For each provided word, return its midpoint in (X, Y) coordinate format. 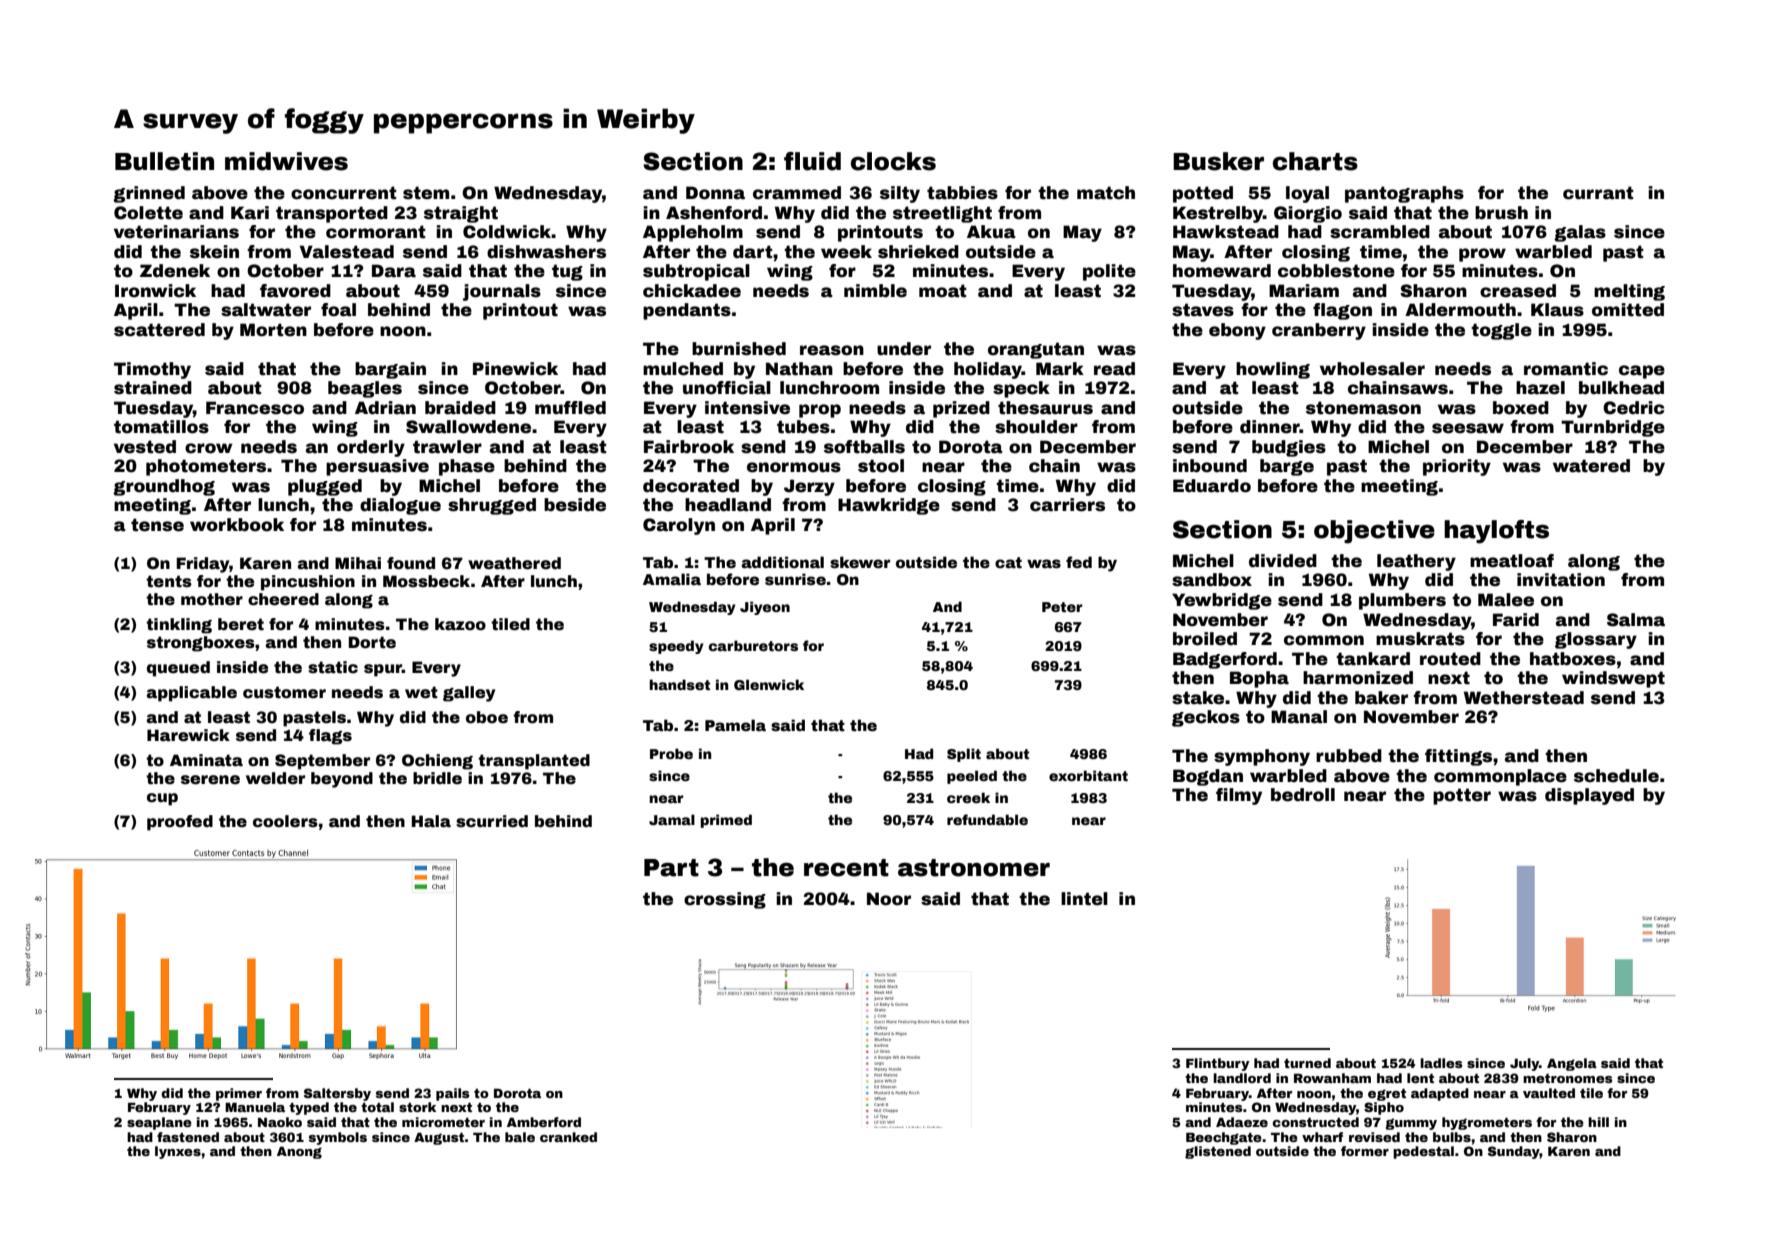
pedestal (1423, 1152)
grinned (149, 194)
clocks (893, 161)
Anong (299, 1153)
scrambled (1380, 232)
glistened (1218, 1152)
